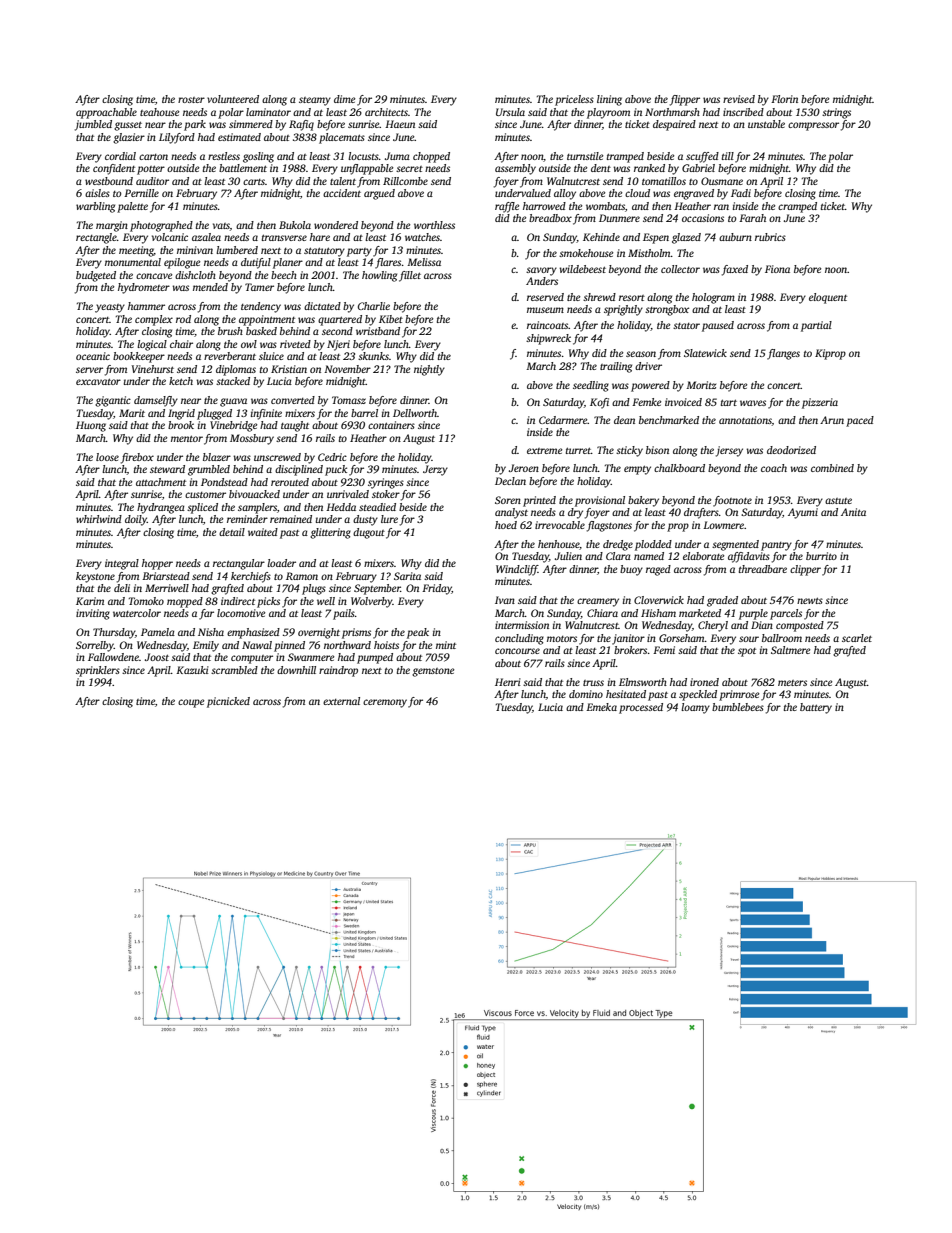 Image resolution: width=952 pixels, height=1233 pixels. What do you see at coordinates (385, 703) in the page?
I see `ceremony` at bounding box center [385, 703].
